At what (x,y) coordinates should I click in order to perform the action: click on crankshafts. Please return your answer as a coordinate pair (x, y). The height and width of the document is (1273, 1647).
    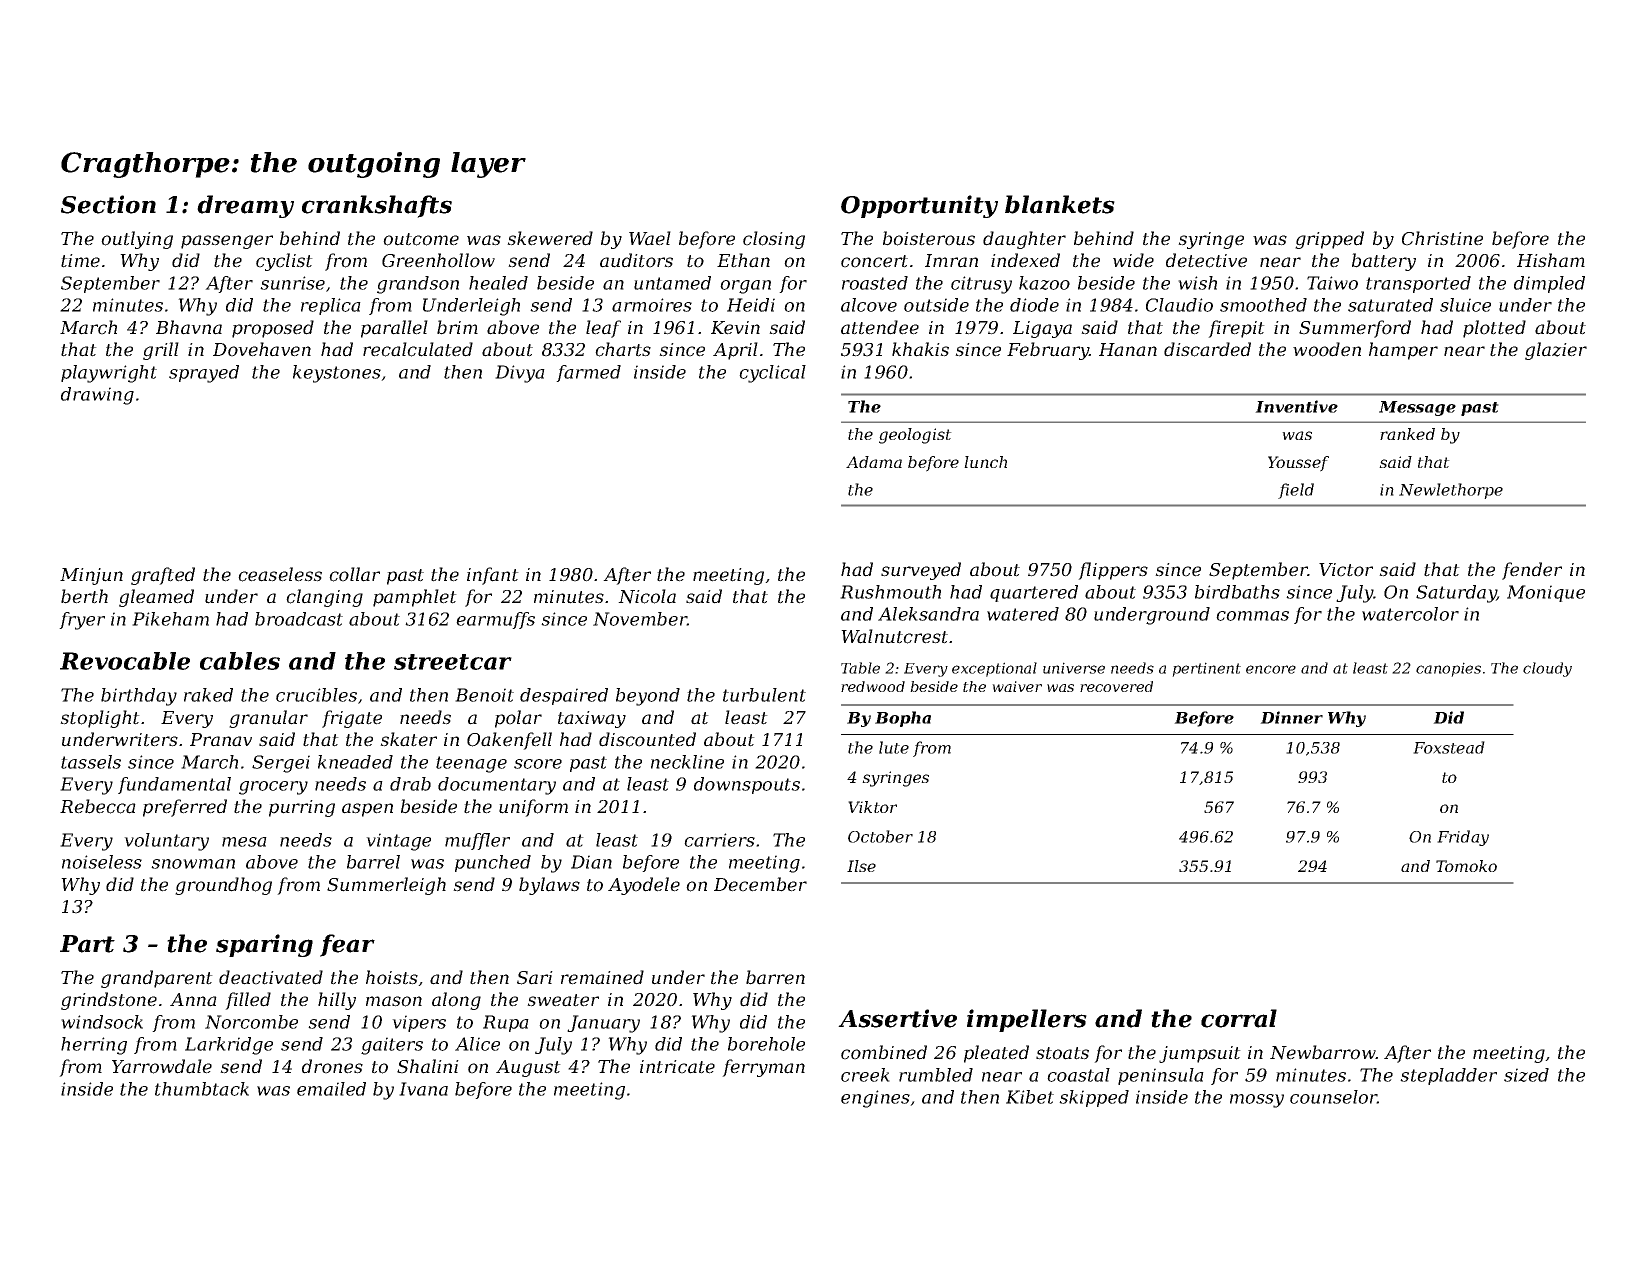
    Looking at the image, I should click on (377, 206).
